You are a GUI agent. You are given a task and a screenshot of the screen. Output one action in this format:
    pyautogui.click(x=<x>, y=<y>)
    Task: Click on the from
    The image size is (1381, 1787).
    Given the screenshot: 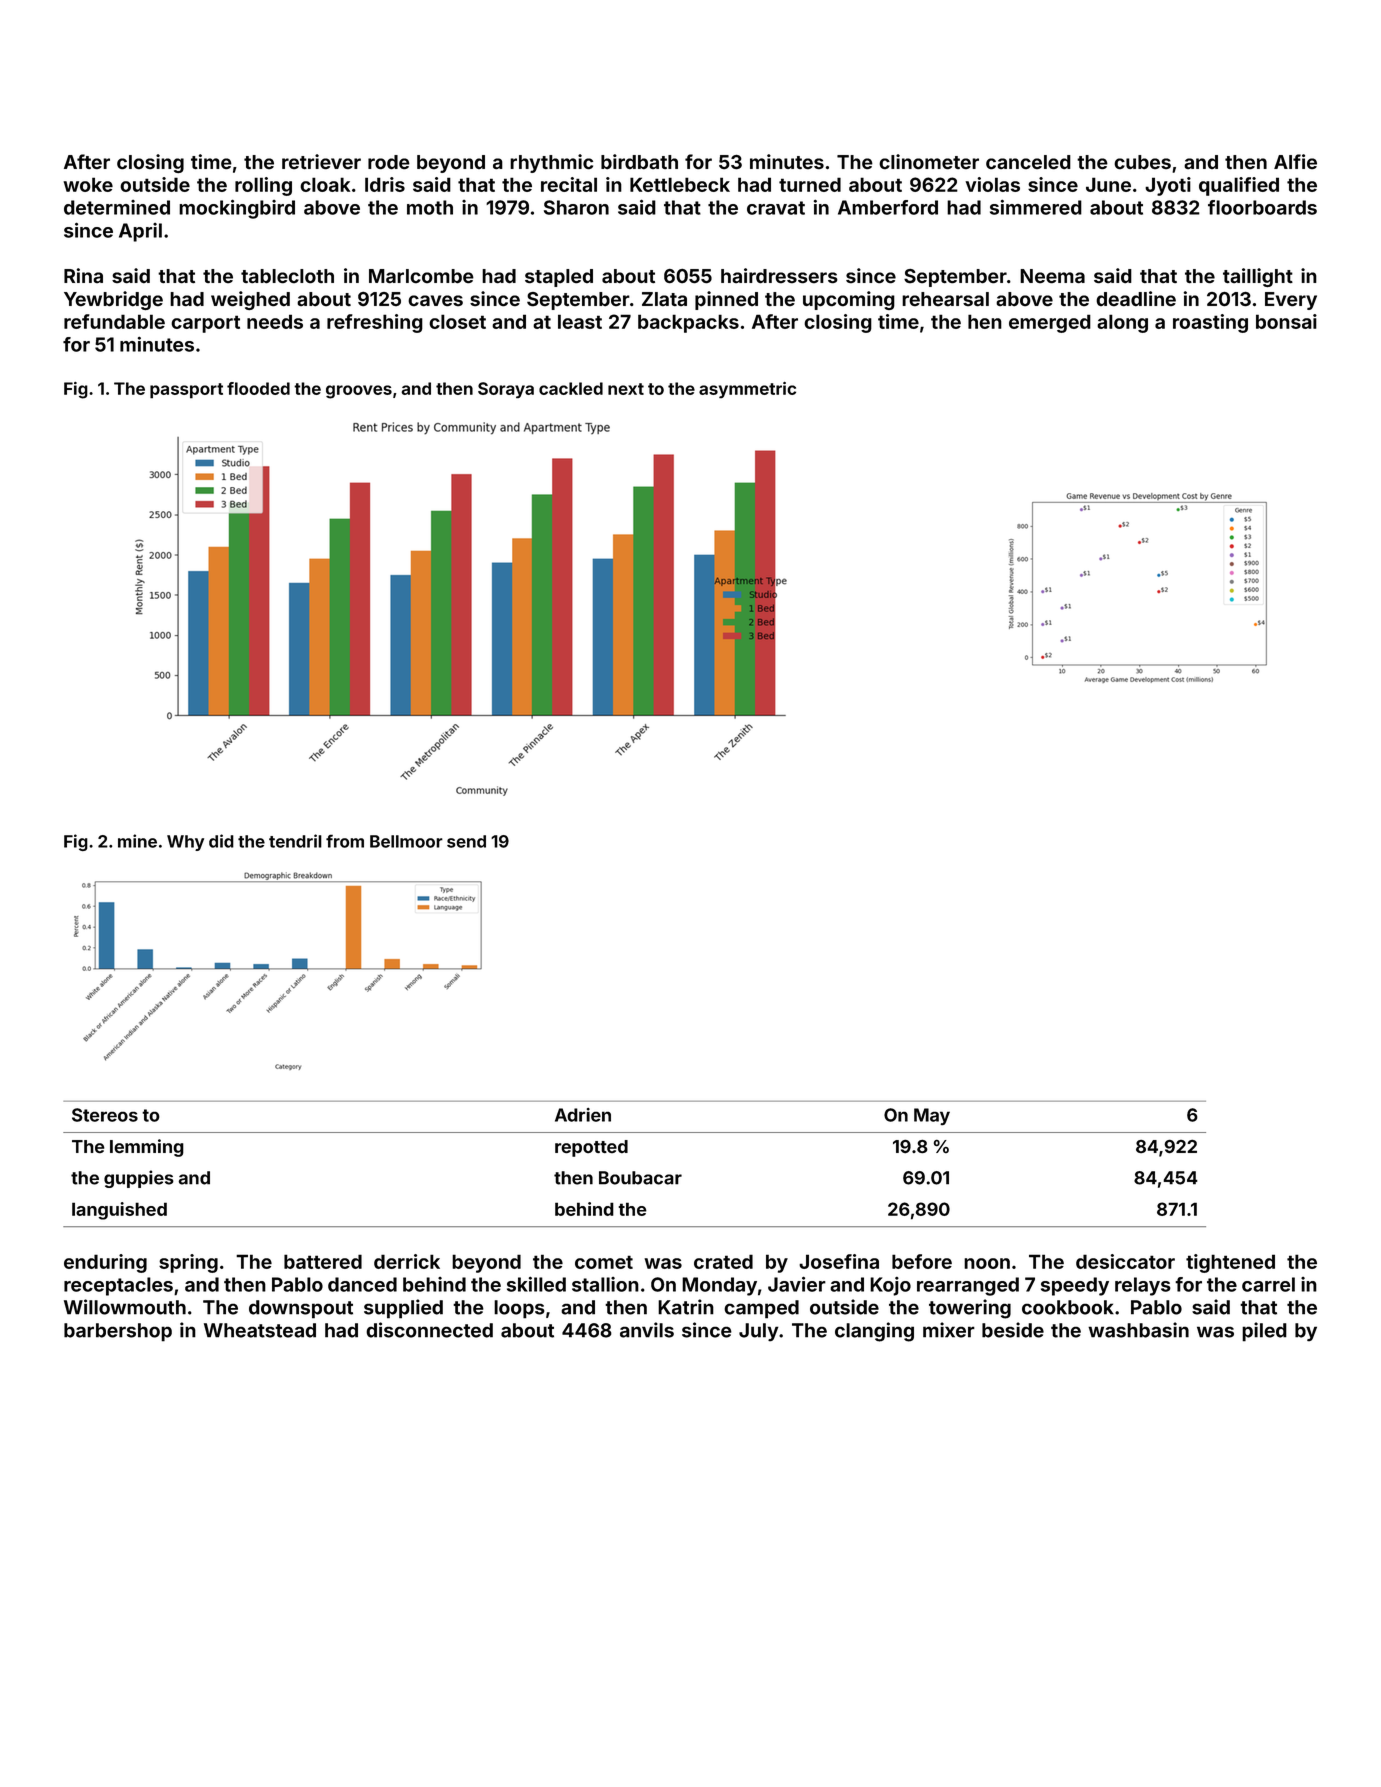 What is the action you would take?
    pyautogui.click(x=345, y=841)
